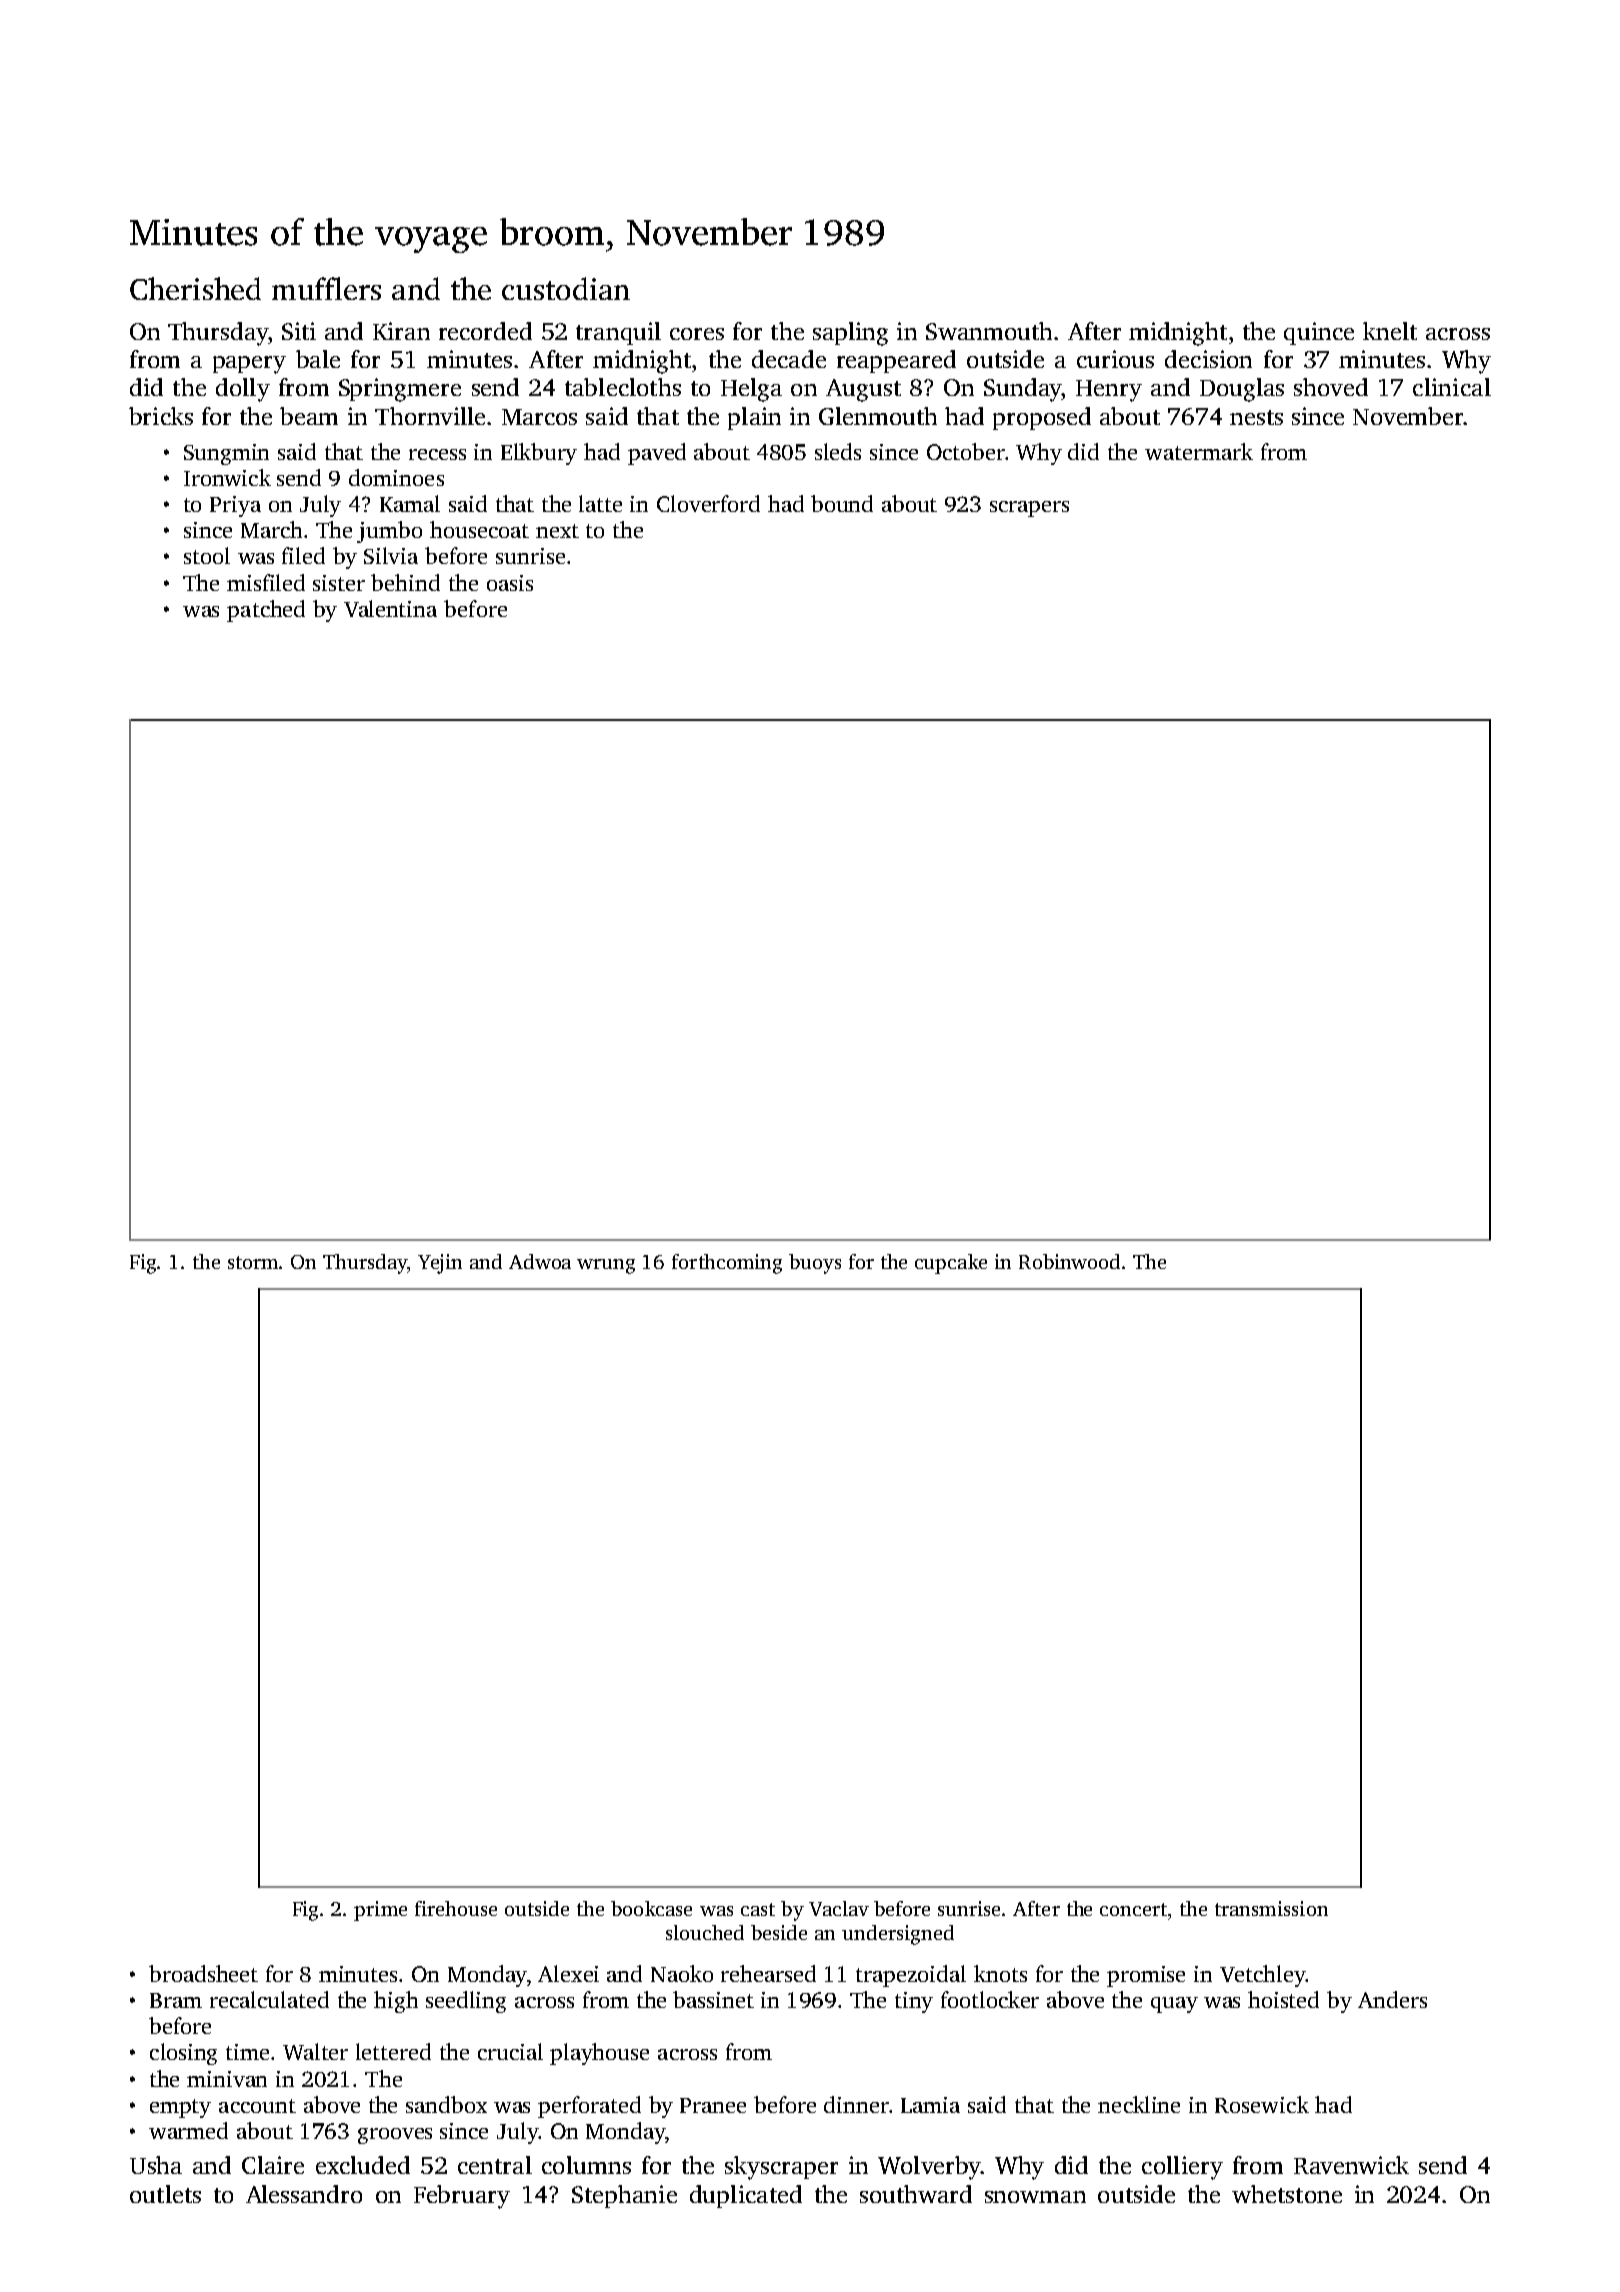 This screenshot has width=1620, height=2292. I want to click on cupcake, so click(951, 1264).
